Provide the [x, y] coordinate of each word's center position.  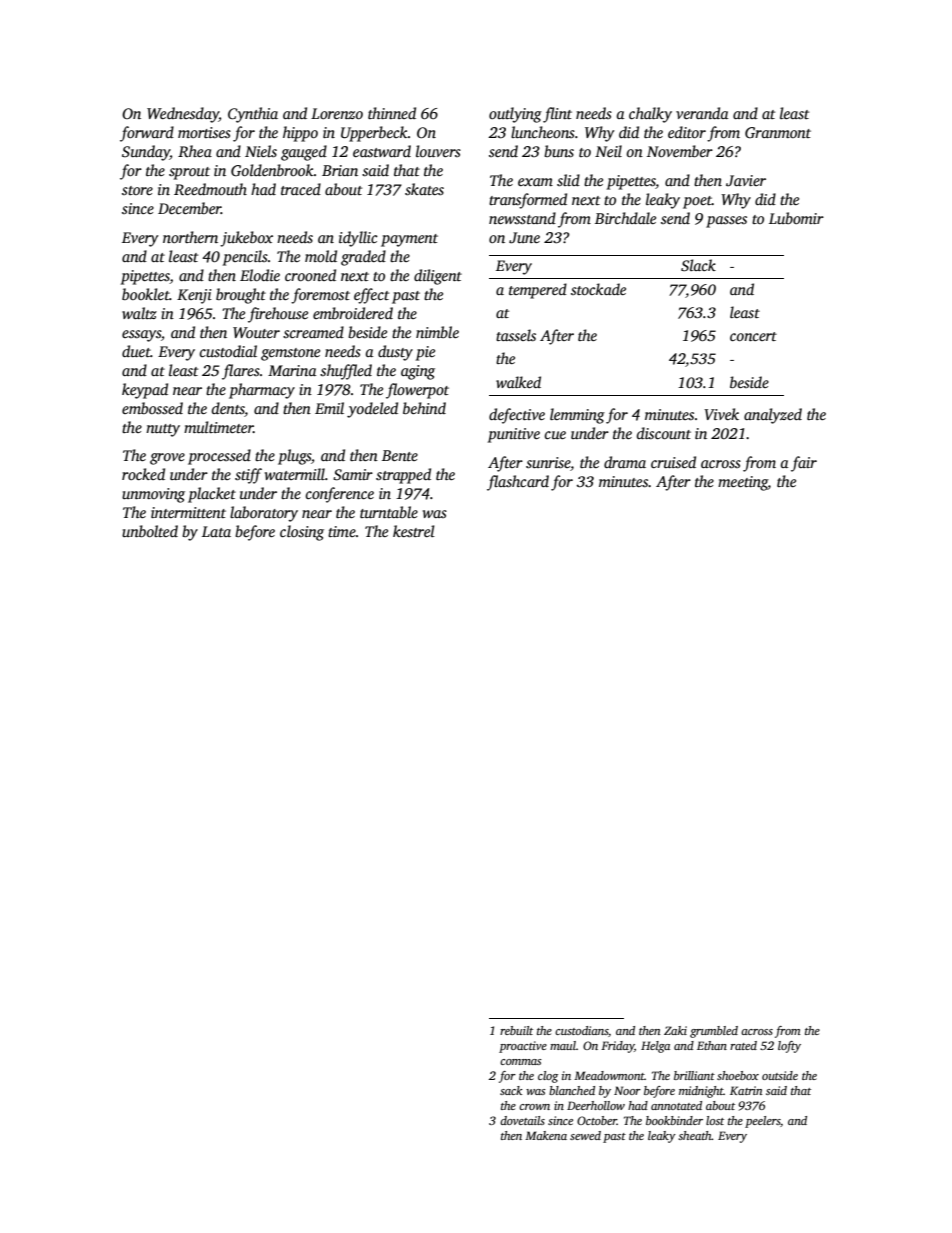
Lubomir [796, 218]
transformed [528, 201]
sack [511, 1090]
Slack [698, 265]
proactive [523, 1047]
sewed [585, 1135]
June [524, 238]
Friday [617, 1047]
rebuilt [516, 1030]
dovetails [522, 1120]
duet [136, 351]
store [137, 190]
